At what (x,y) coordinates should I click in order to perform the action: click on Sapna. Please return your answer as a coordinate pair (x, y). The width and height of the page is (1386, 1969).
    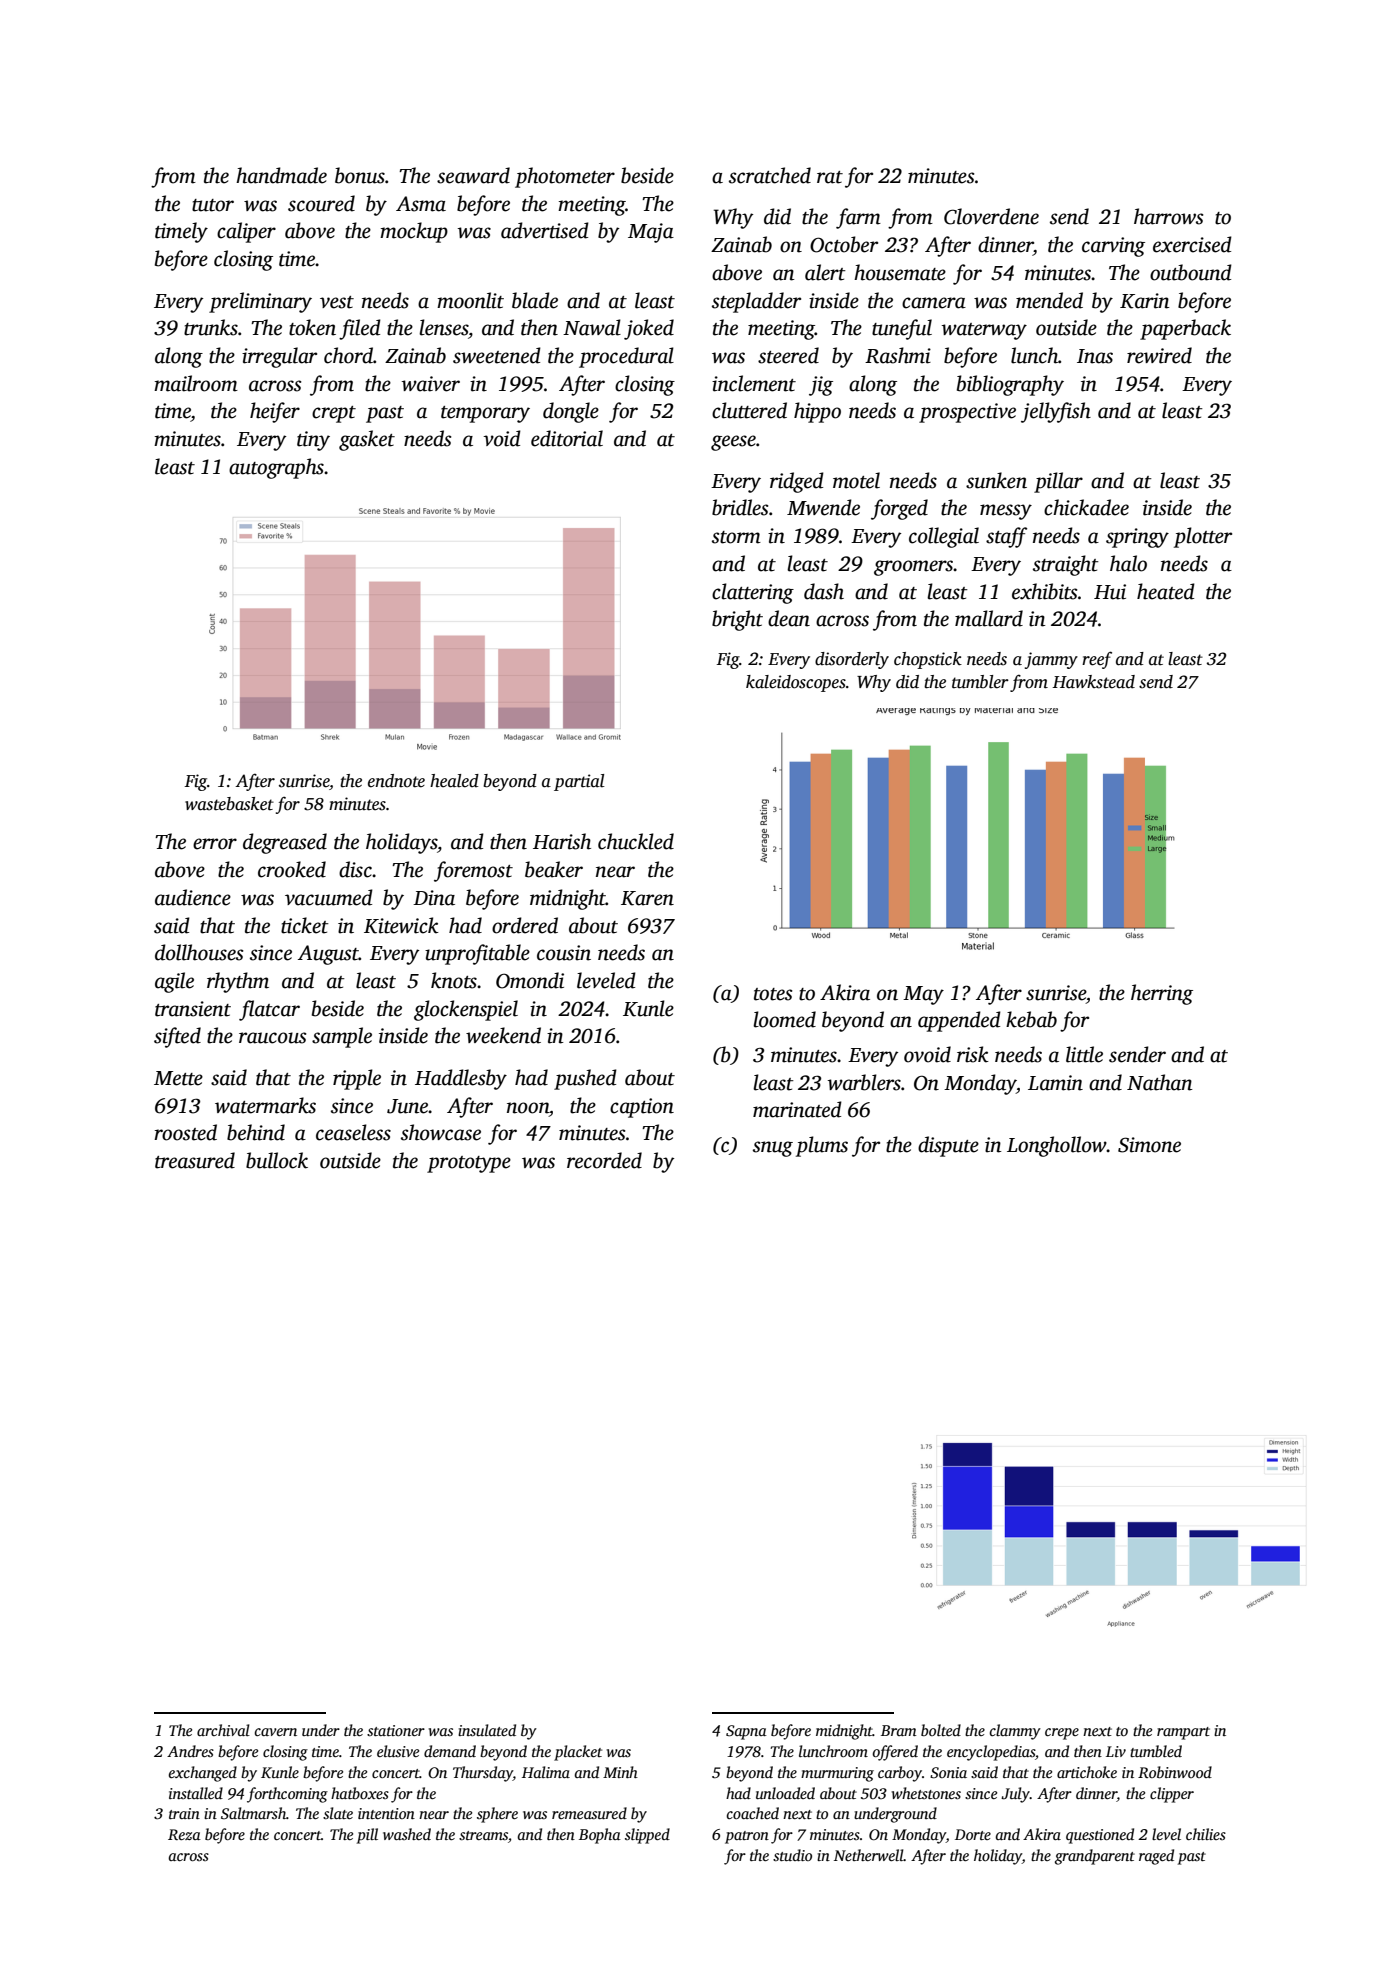
    Looking at the image, I should click on (746, 1732).
